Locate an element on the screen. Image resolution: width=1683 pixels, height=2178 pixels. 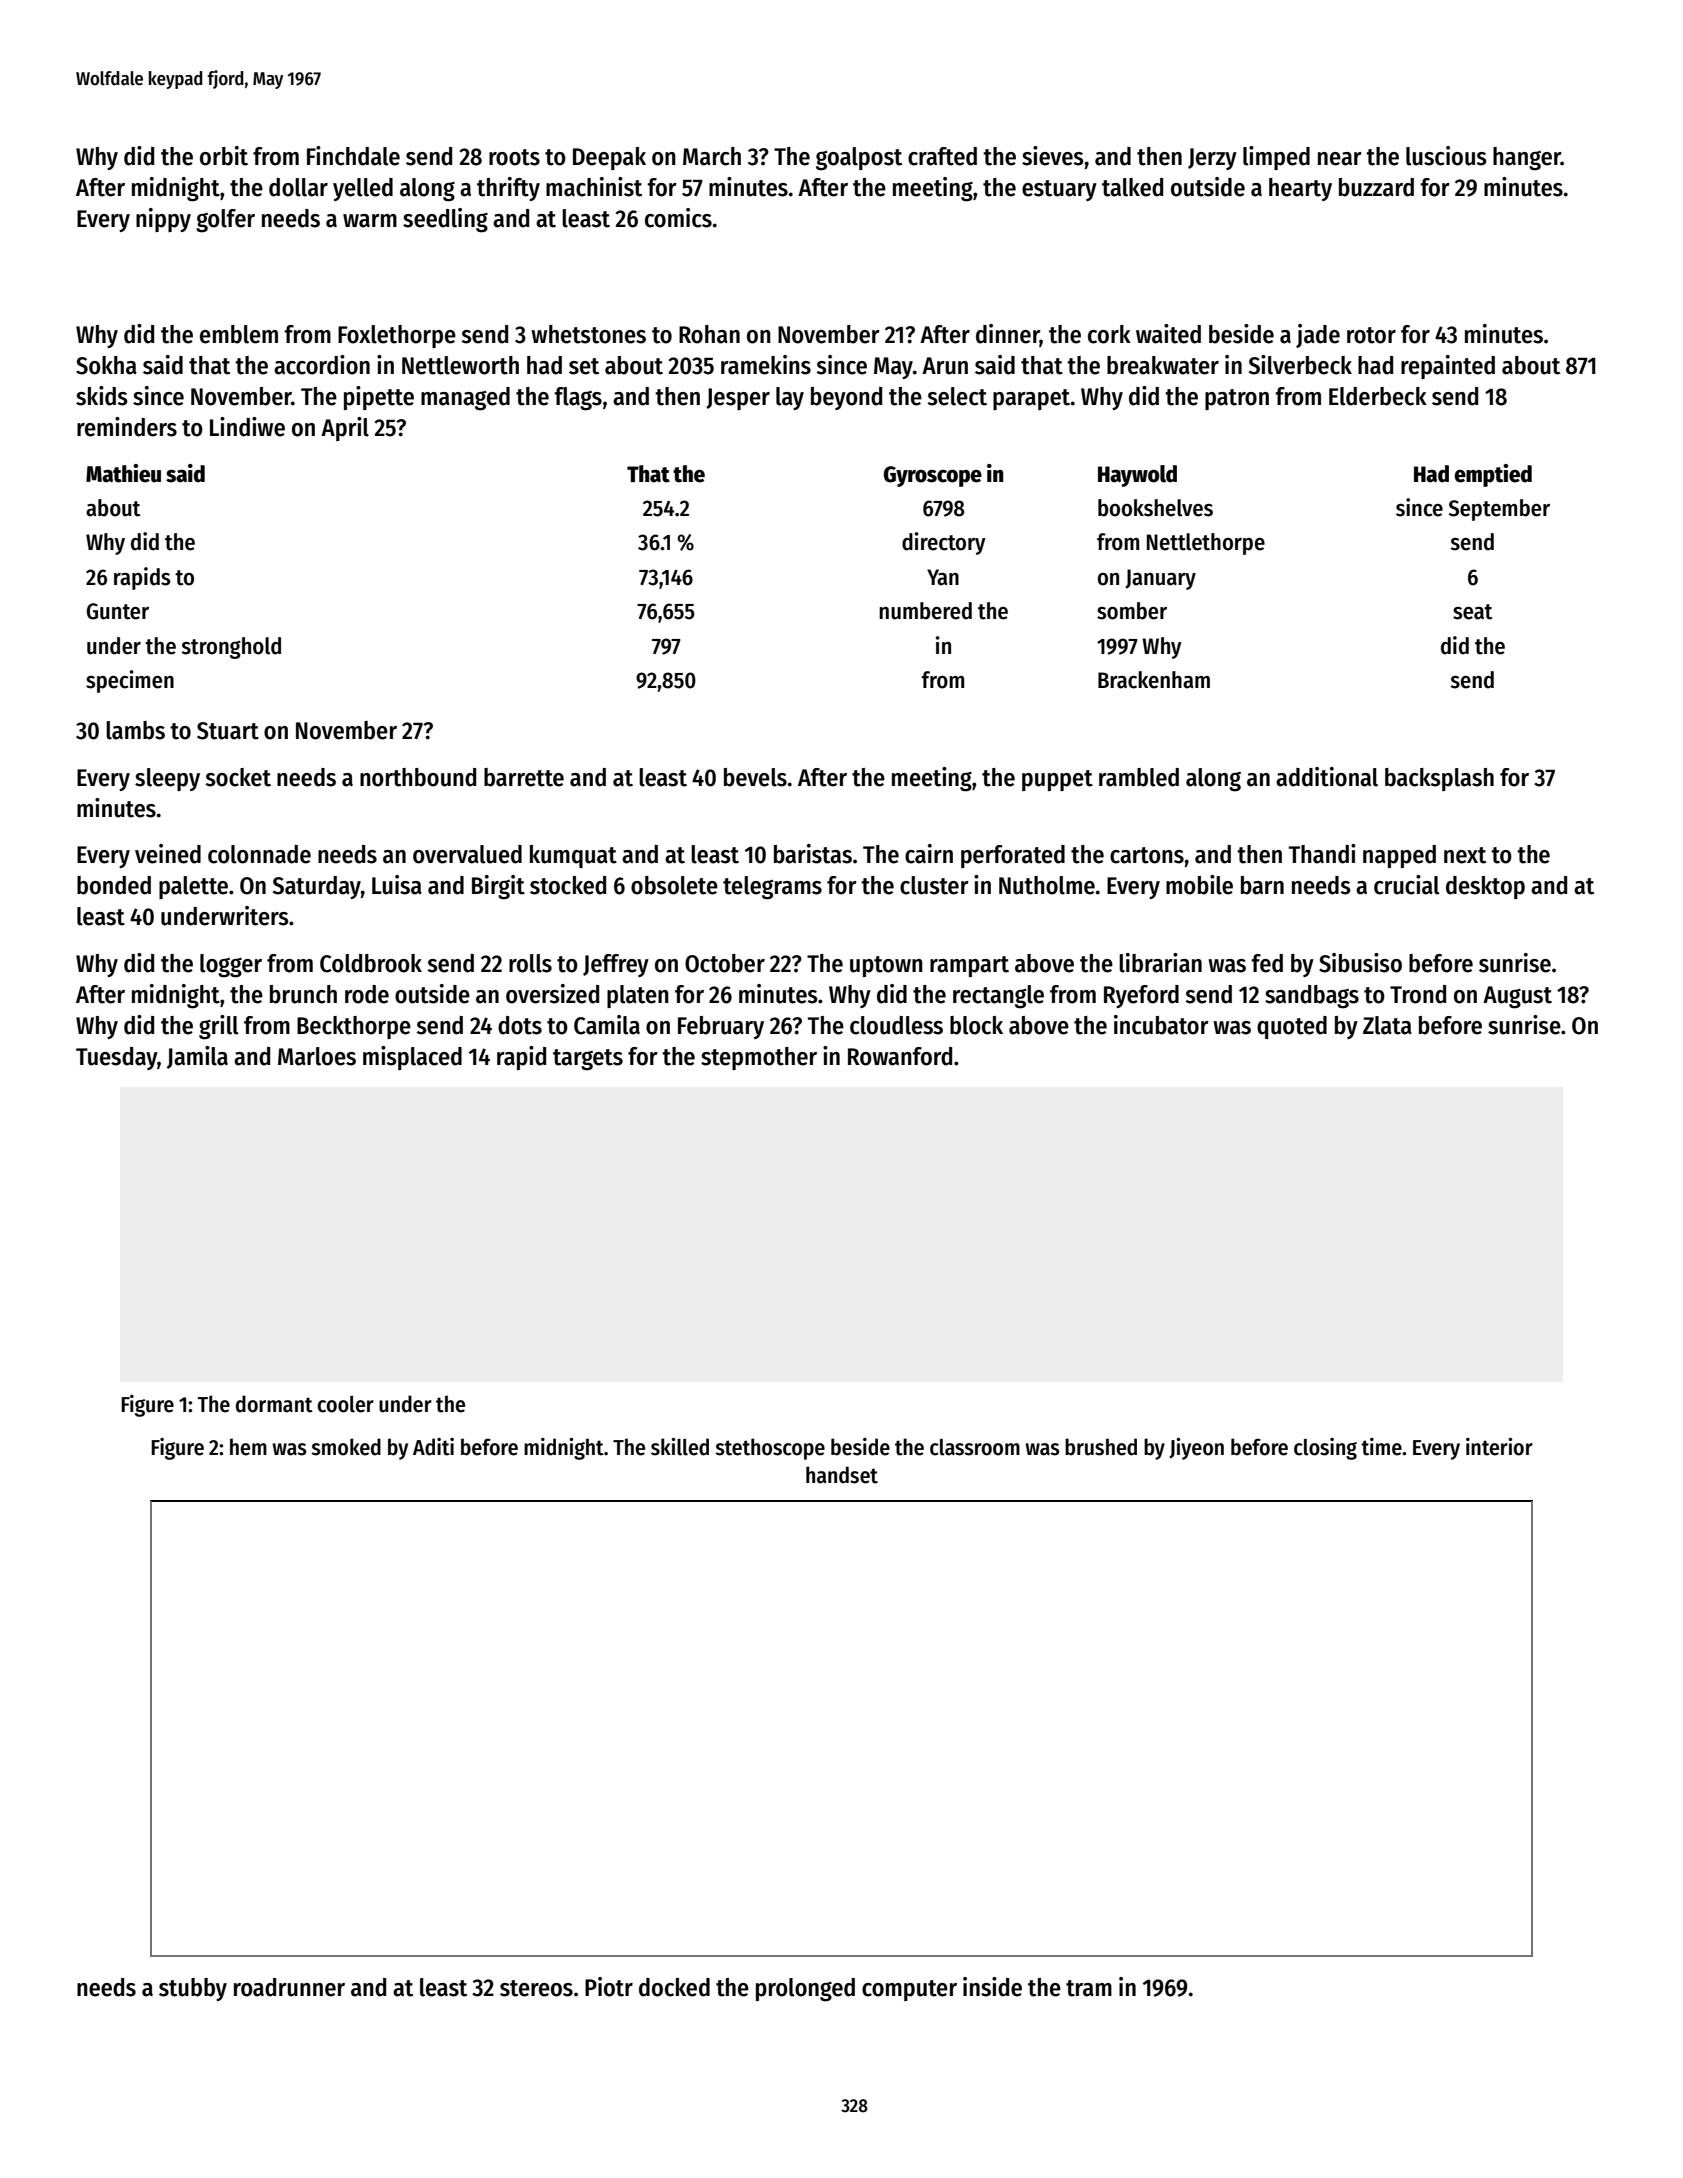
stubby is located at coordinates (193, 1989).
